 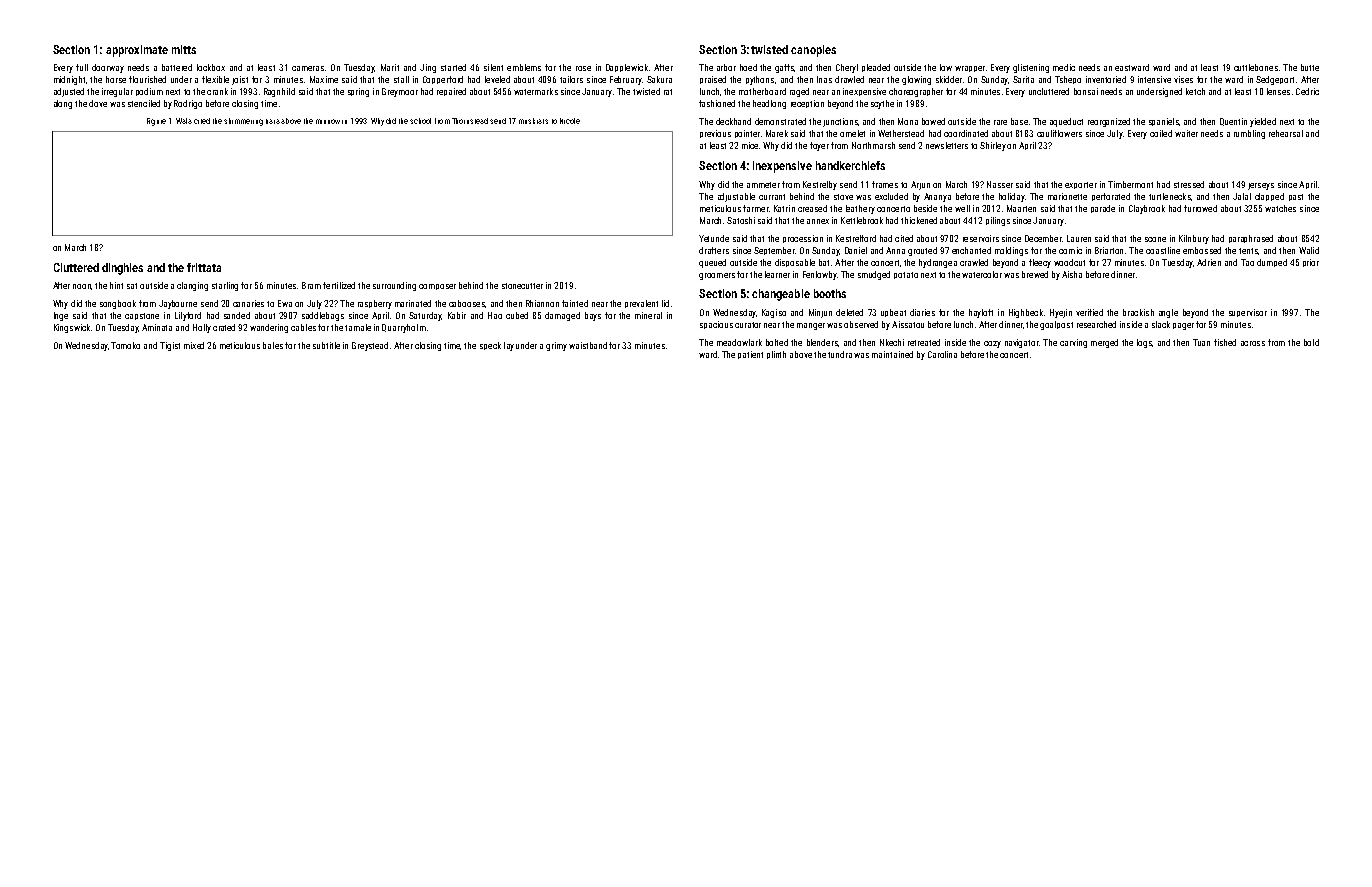 What do you see at coordinates (1311, 342) in the image?
I see `bold` at bounding box center [1311, 342].
